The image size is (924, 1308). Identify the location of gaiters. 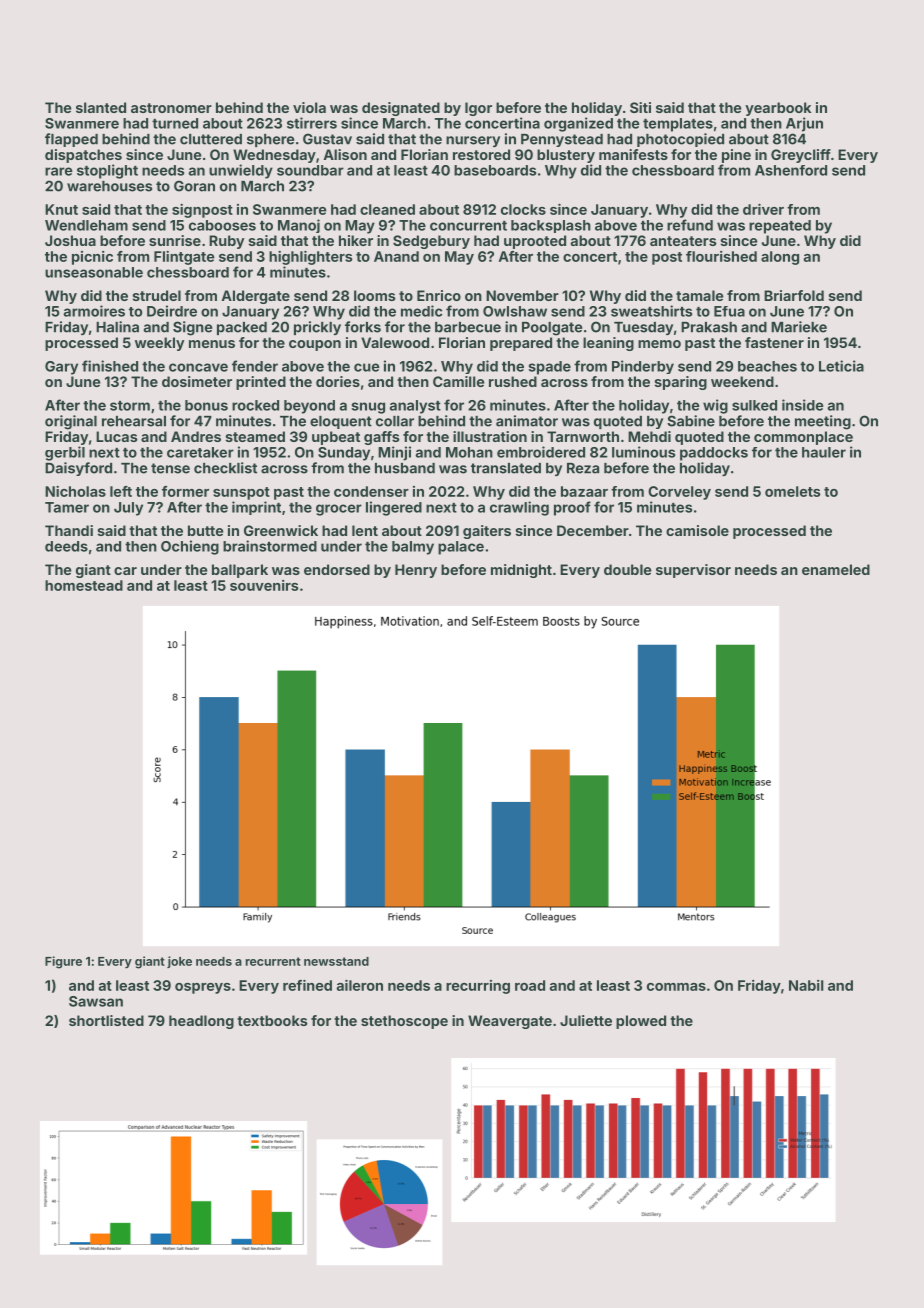
(487, 532).
